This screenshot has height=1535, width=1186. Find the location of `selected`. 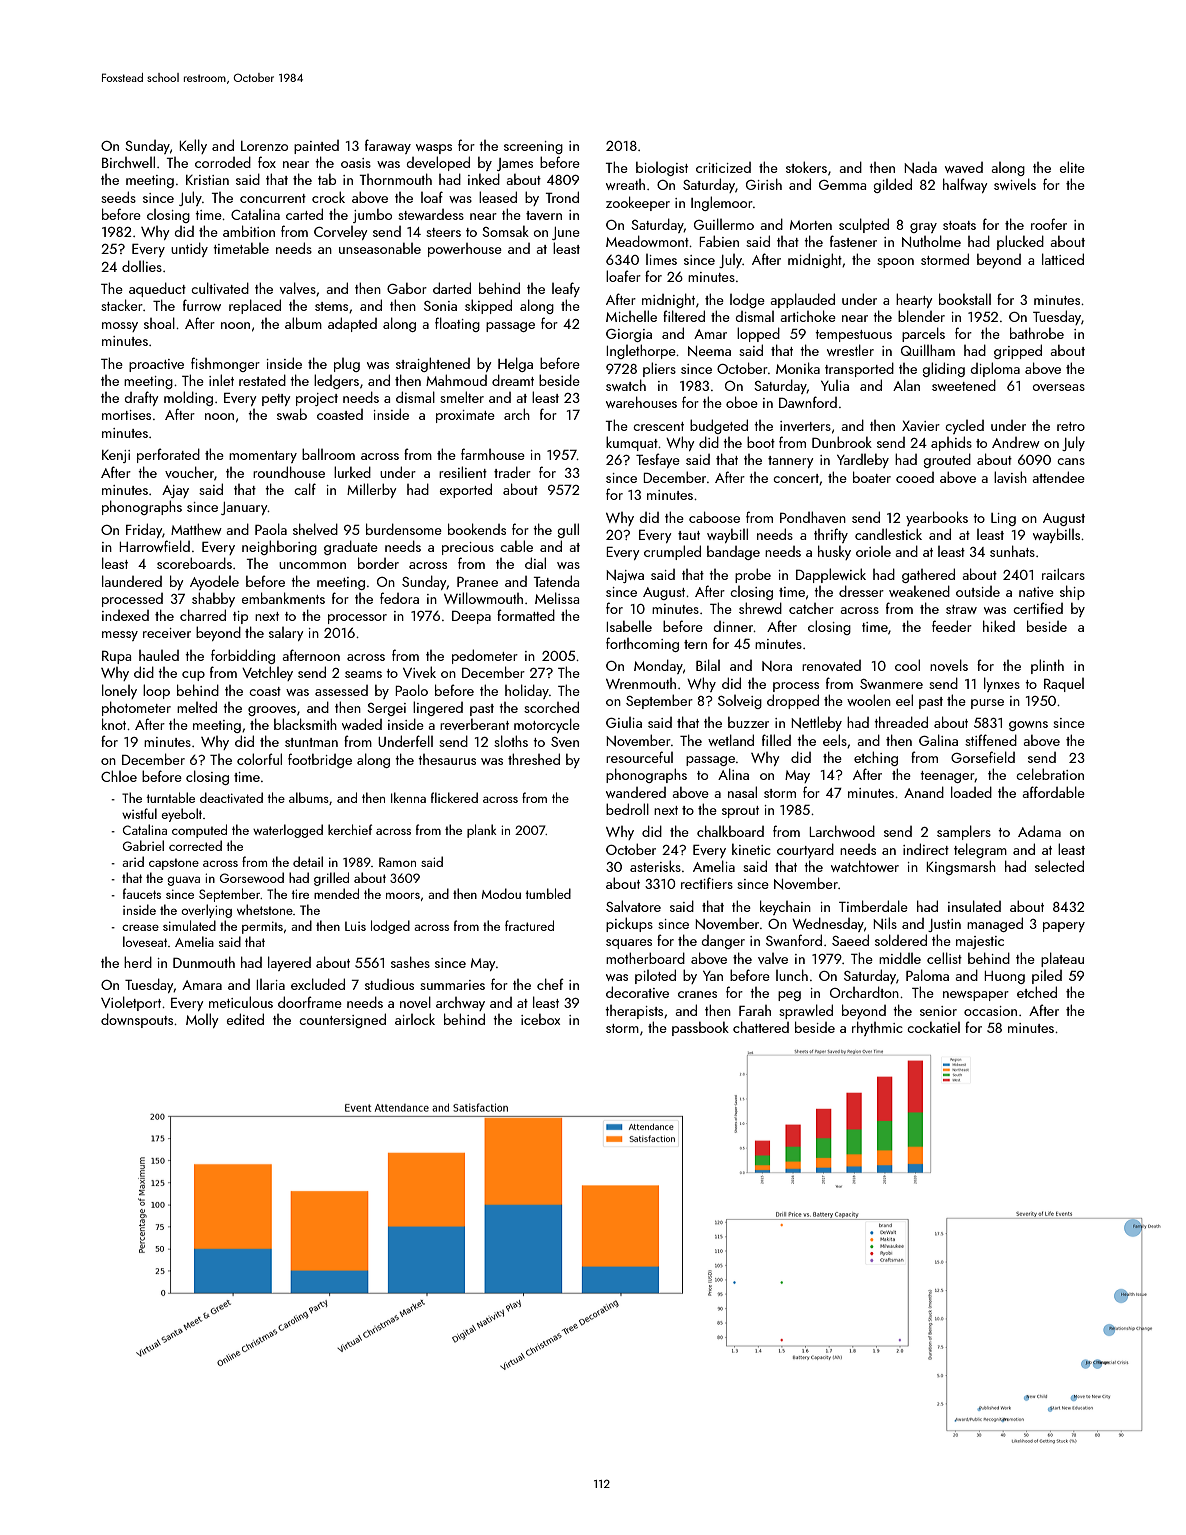

selected is located at coordinates (1059, 866).
